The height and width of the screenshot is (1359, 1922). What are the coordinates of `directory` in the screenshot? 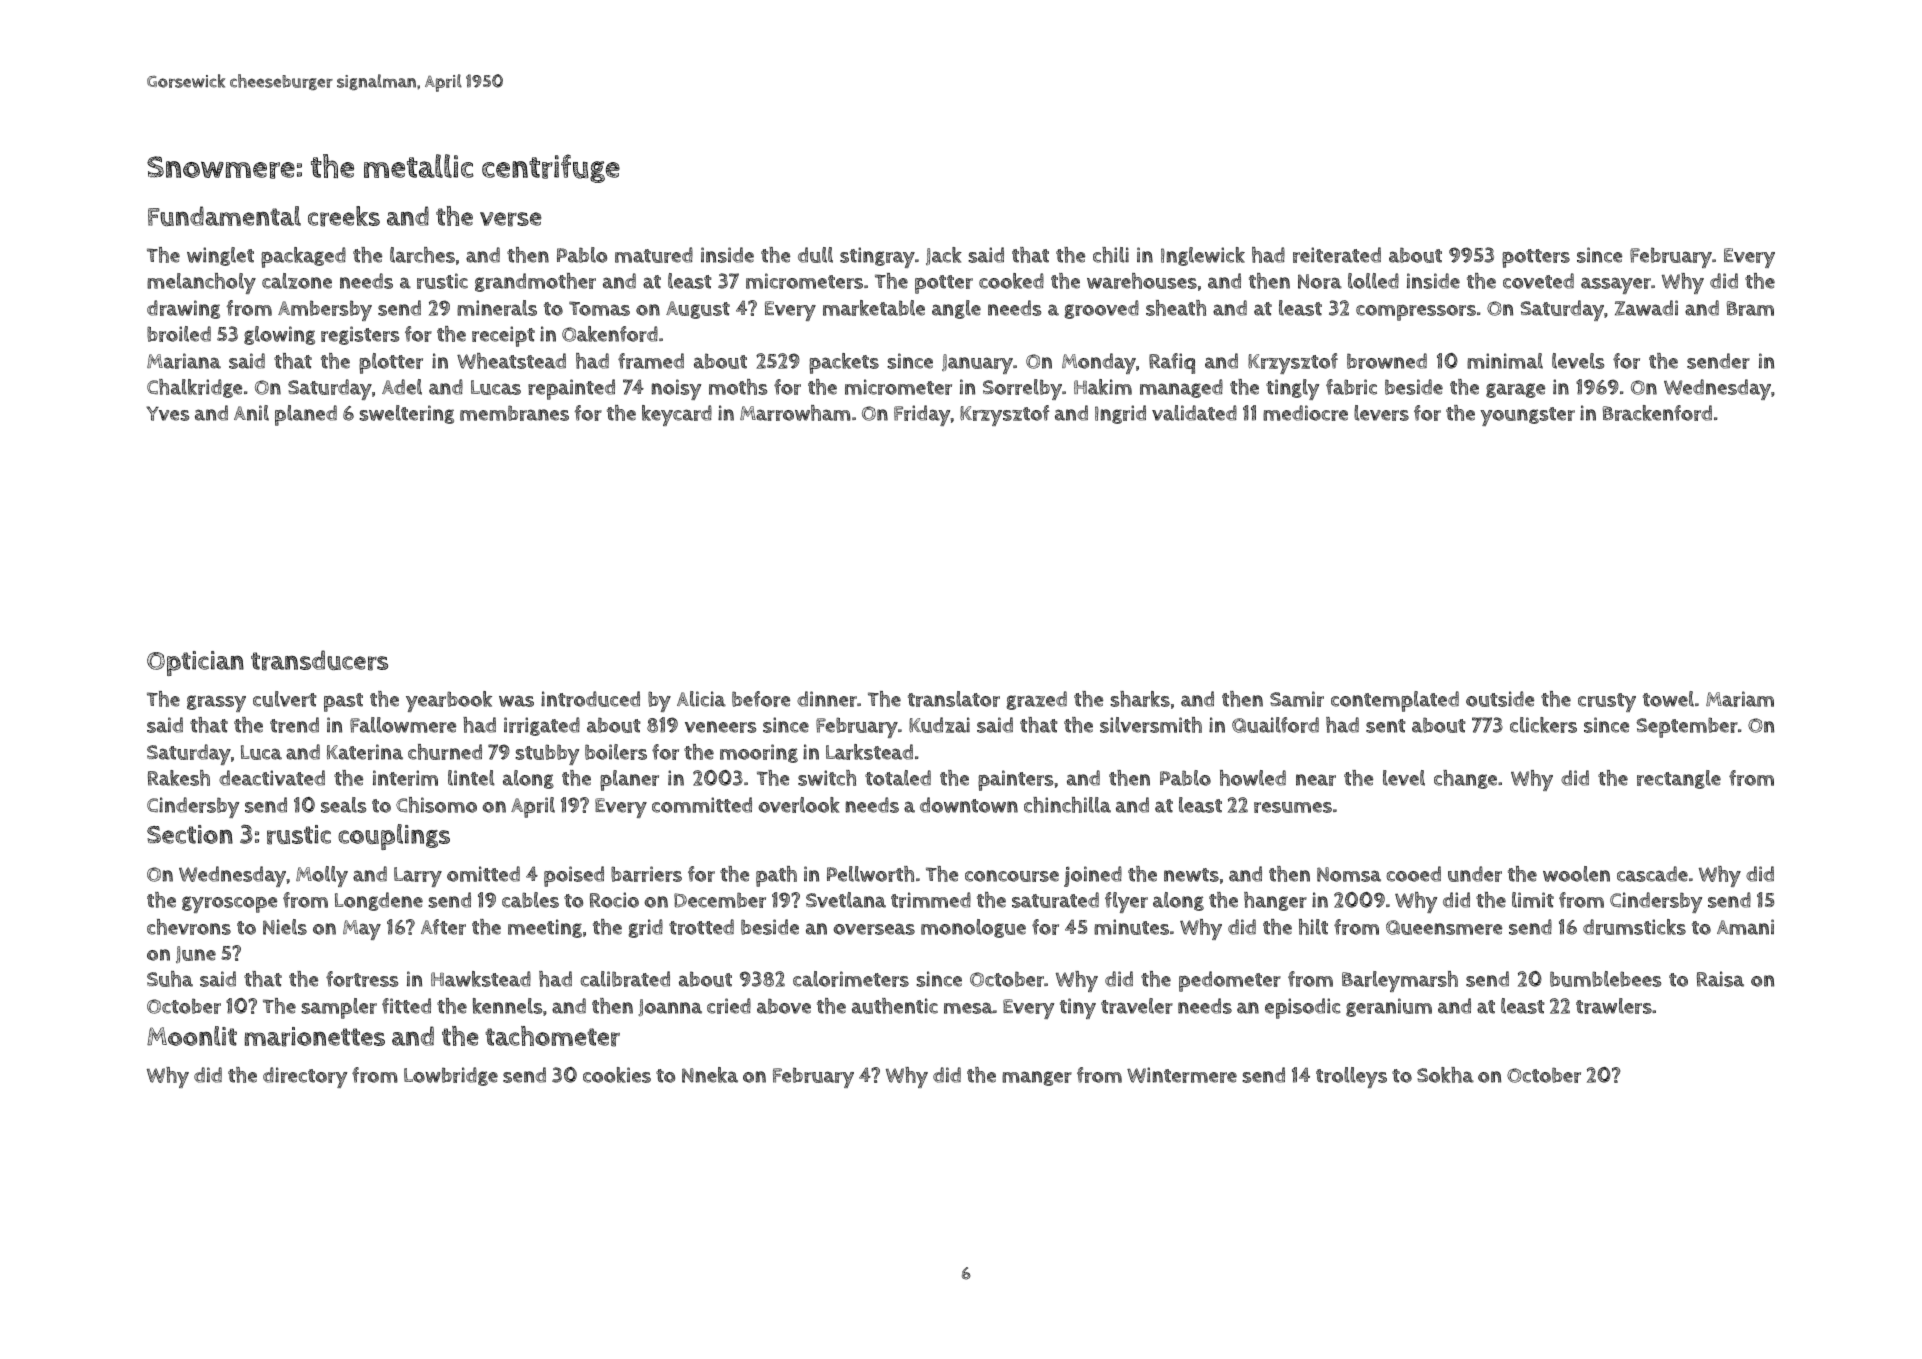 It's located at (305, 1077).
